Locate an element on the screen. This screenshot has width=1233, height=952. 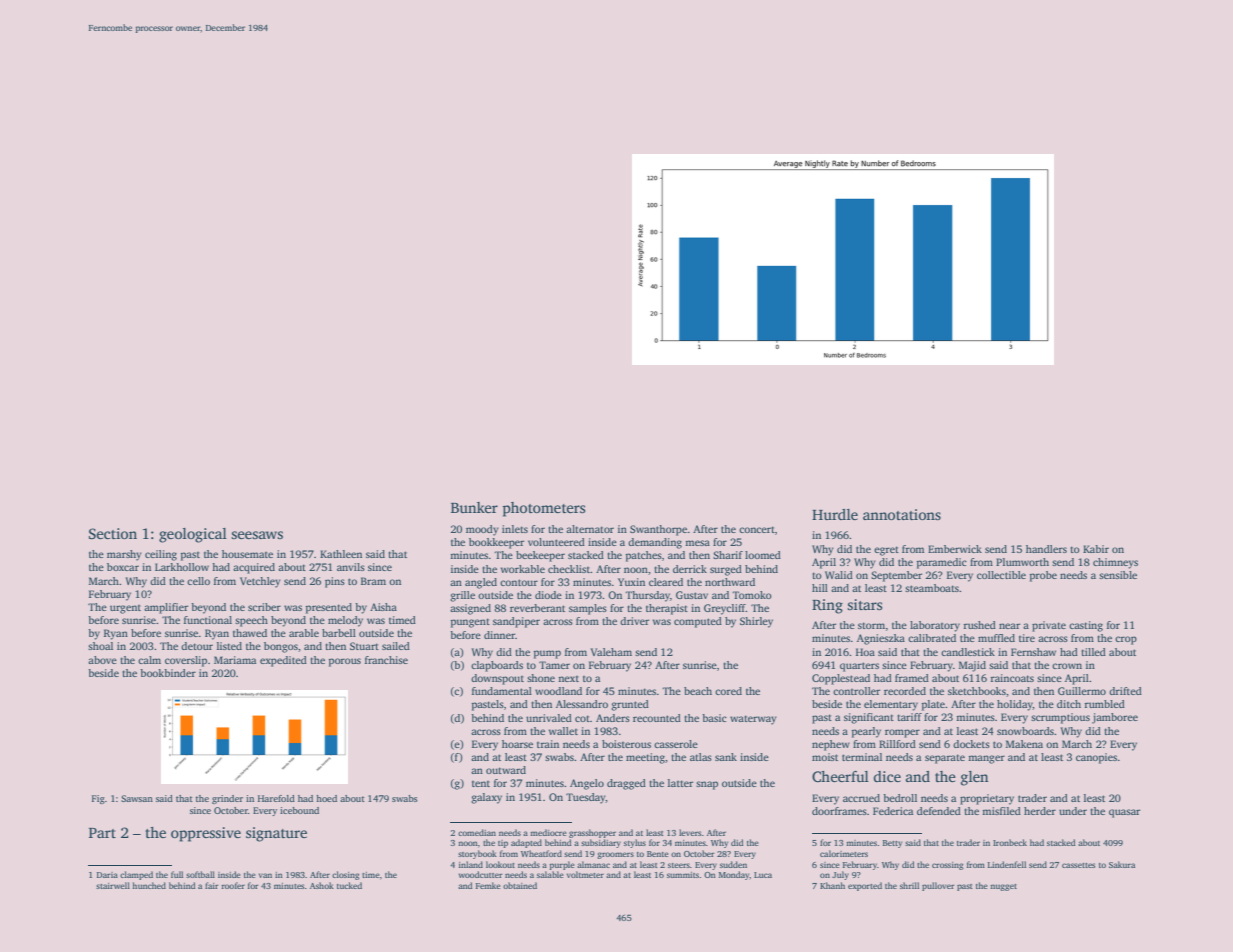
oppressive is located at coordinates (206, 834).
